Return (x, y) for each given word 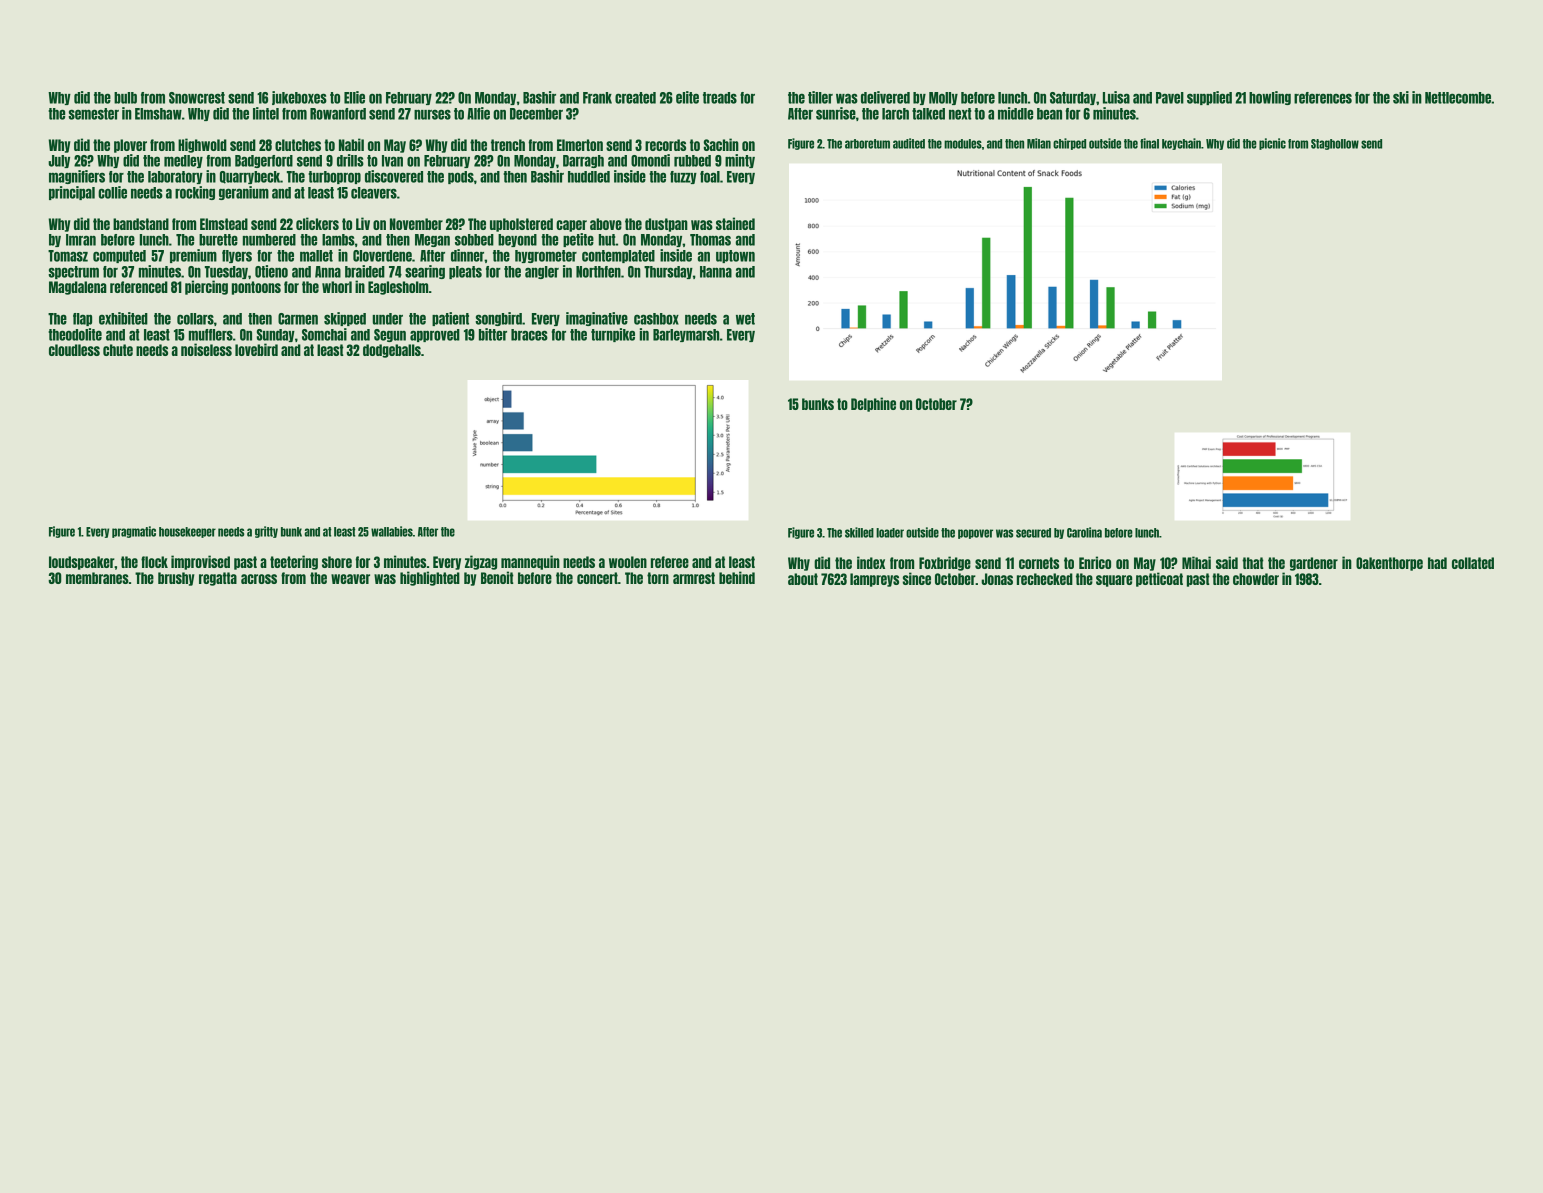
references (1323, 98)
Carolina (1084, 532)
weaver (350, 579)
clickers (317, 223)
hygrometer (546, 256)
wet (745, 319)
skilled (859, 532)
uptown (735, 256)
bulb (125, 98)
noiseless (206, 349)
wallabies (392, 531)
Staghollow (1335, 144)
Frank (597, 98)
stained (735, 223)
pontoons (256, 288)
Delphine (873, 404)
